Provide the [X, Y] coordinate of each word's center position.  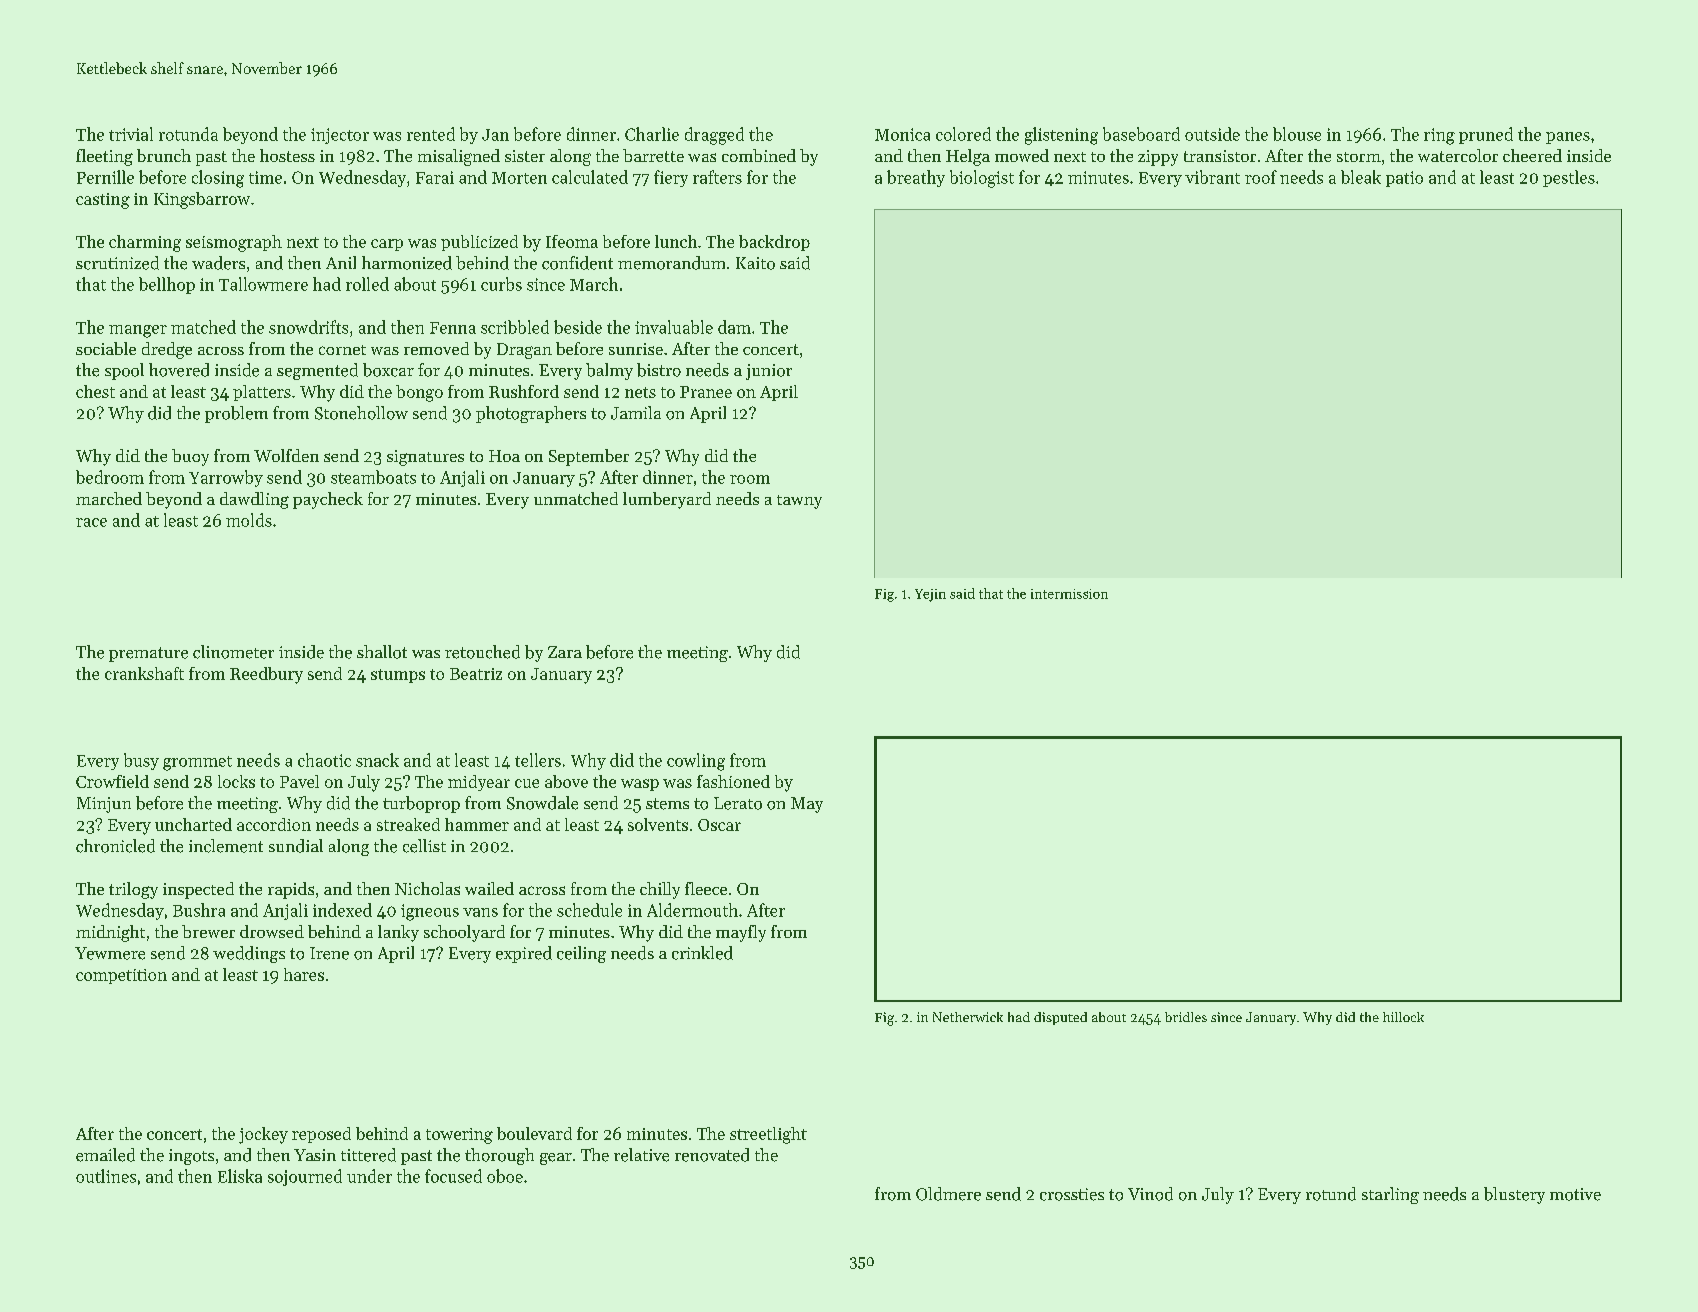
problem [236, 414]
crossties [1072, 1194]
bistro [659, 370]
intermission [1069, 594]
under [369, 1176]
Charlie [652, 134]
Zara [565, 652]
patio [1404, 179]
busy [141, 761]
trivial [131, 134]
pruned [1486, 135]
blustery [1514, 1195]
